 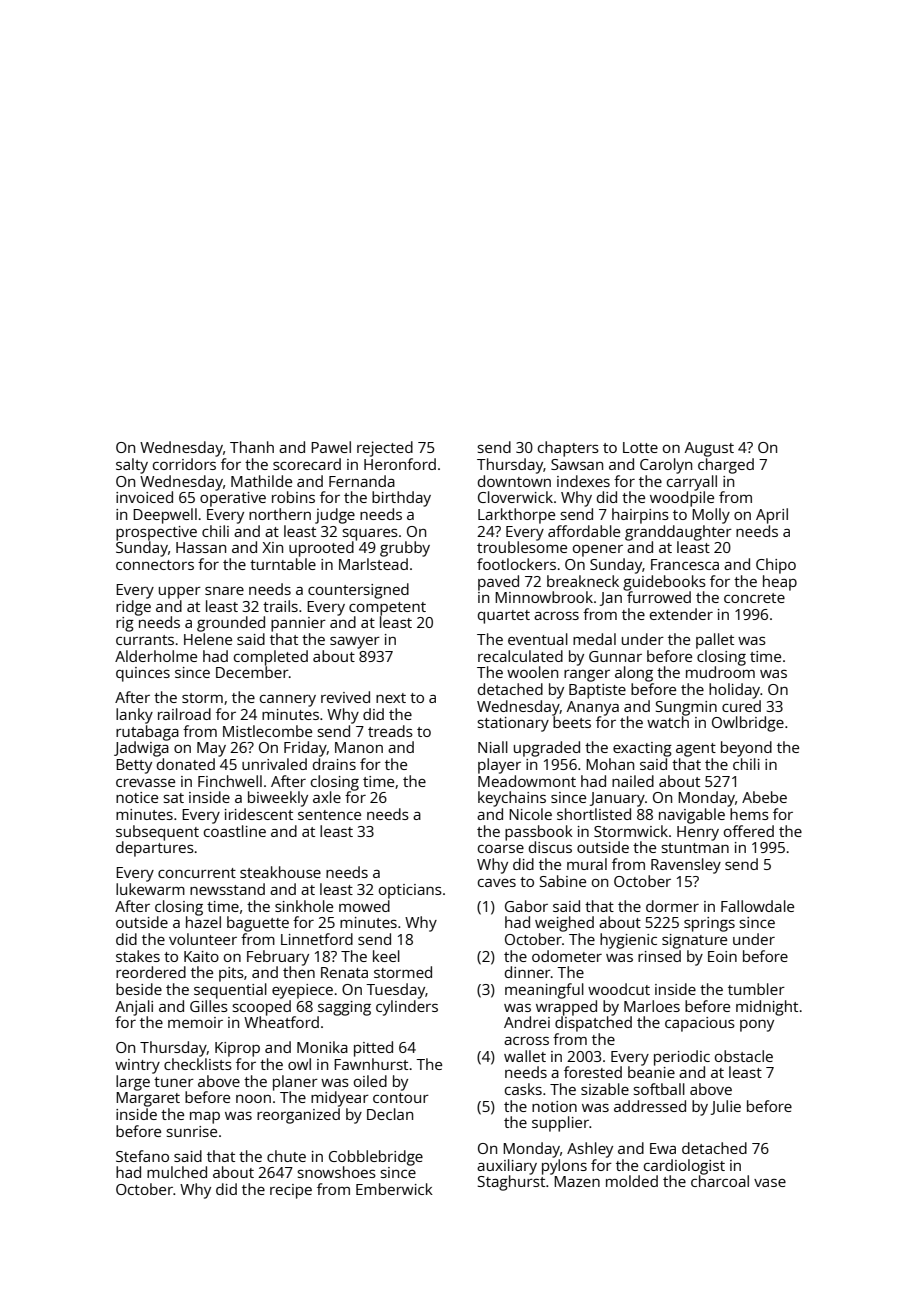 I want to click on breakneck, so click(x=583, y=581).
